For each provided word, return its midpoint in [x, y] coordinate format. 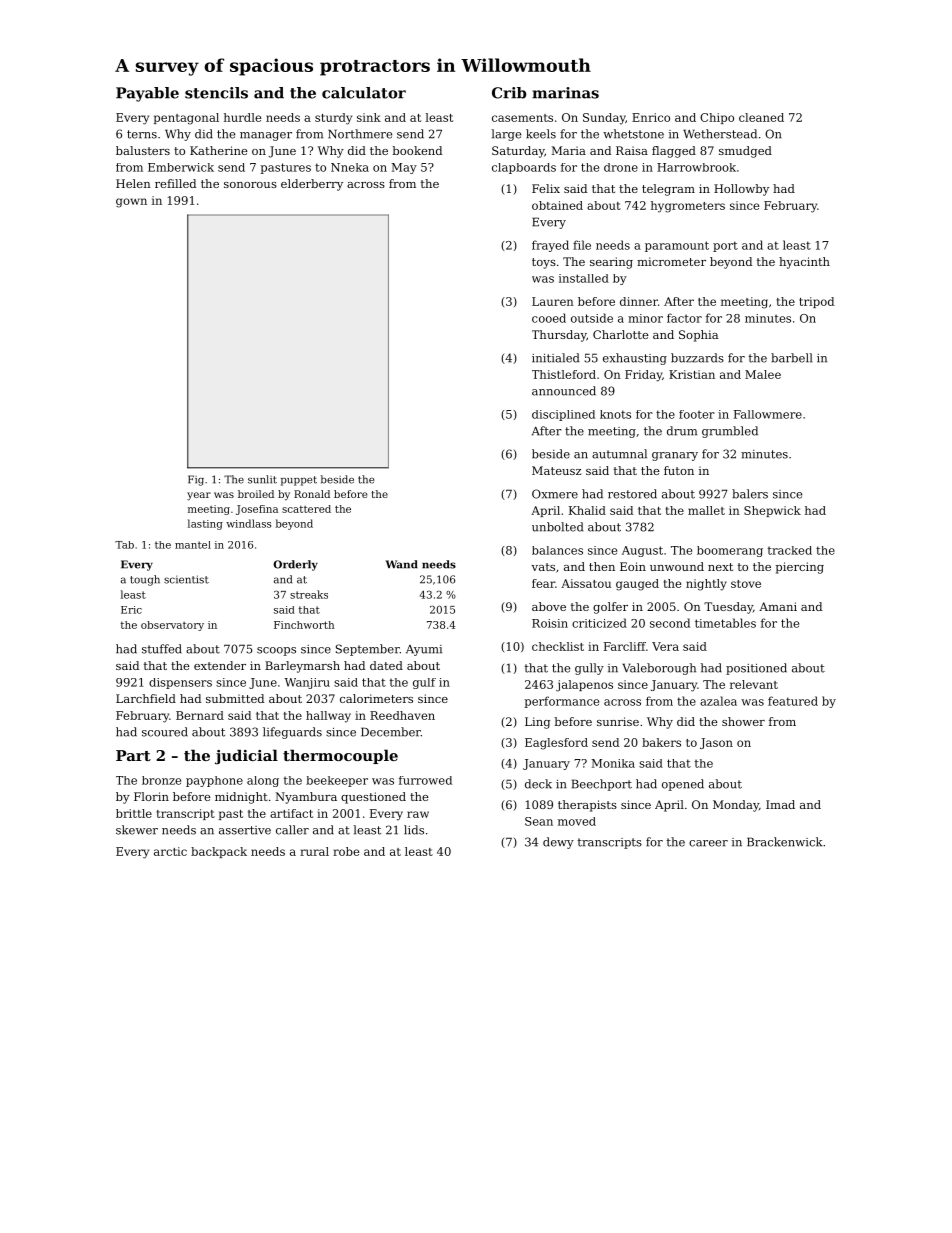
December [391, 732]
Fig [196, 480]
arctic [170, 851]
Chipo [717, 118]
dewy [558, 843]
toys [544, 263]
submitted [235, 698]
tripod [816, 302]
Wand [401, 564]
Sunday [604, 119]
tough [145, 580]
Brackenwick [784, 842]
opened [683, 785]
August [642, 551]
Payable [147, 94]
